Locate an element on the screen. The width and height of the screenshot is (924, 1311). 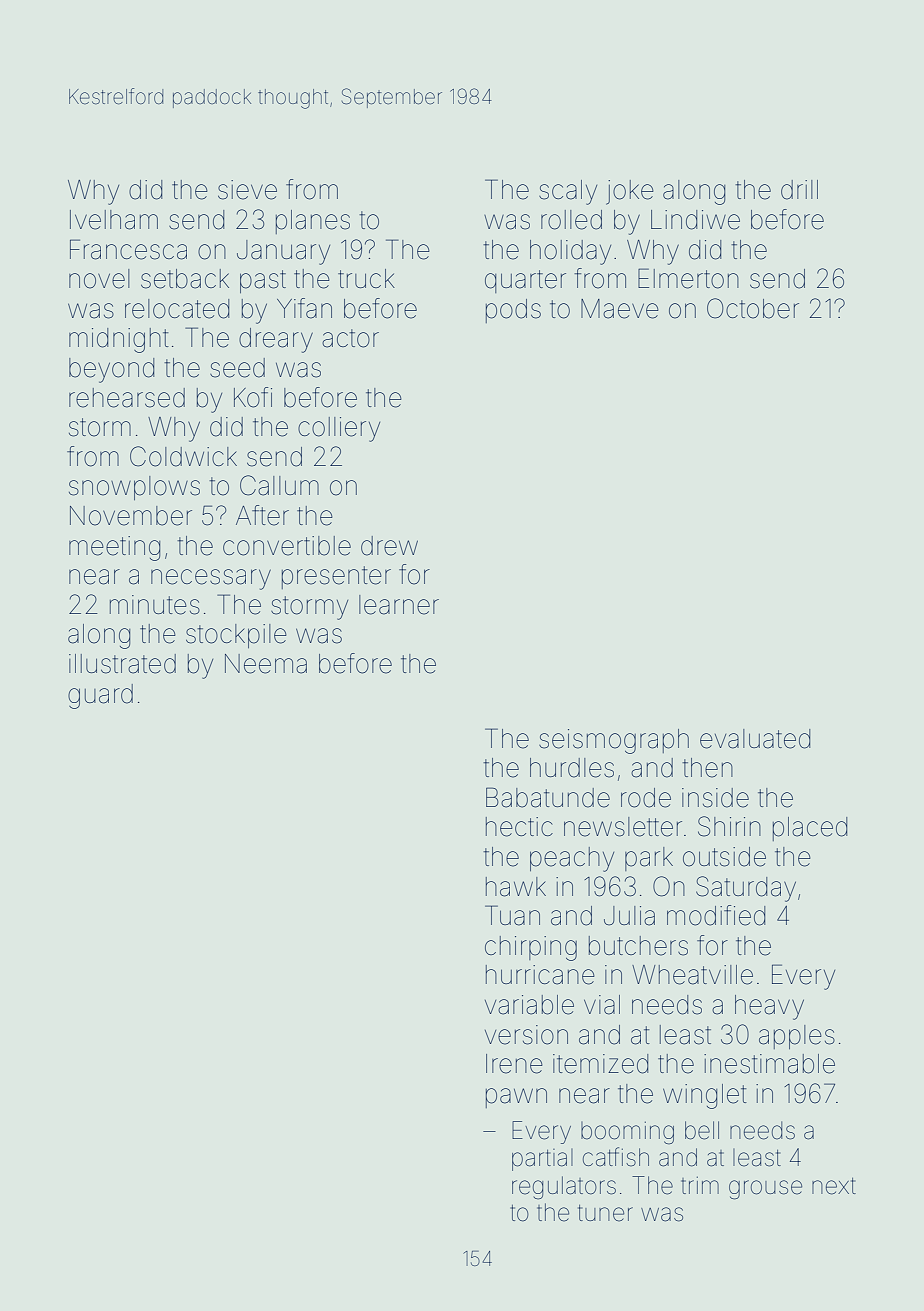
partial is located at coordinates (542, 1160).
